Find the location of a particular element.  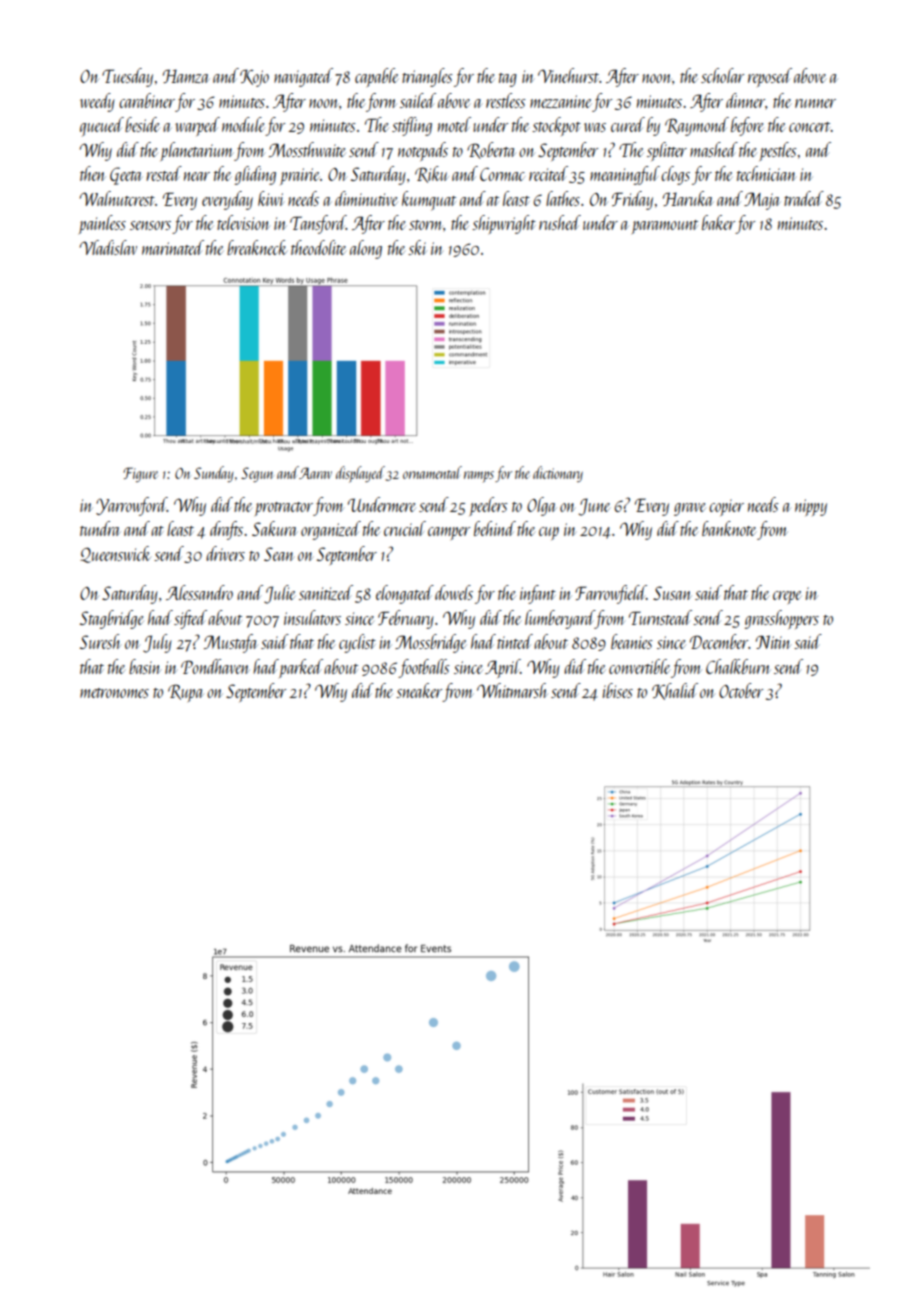

baker is located at coordinates (718, 222).
